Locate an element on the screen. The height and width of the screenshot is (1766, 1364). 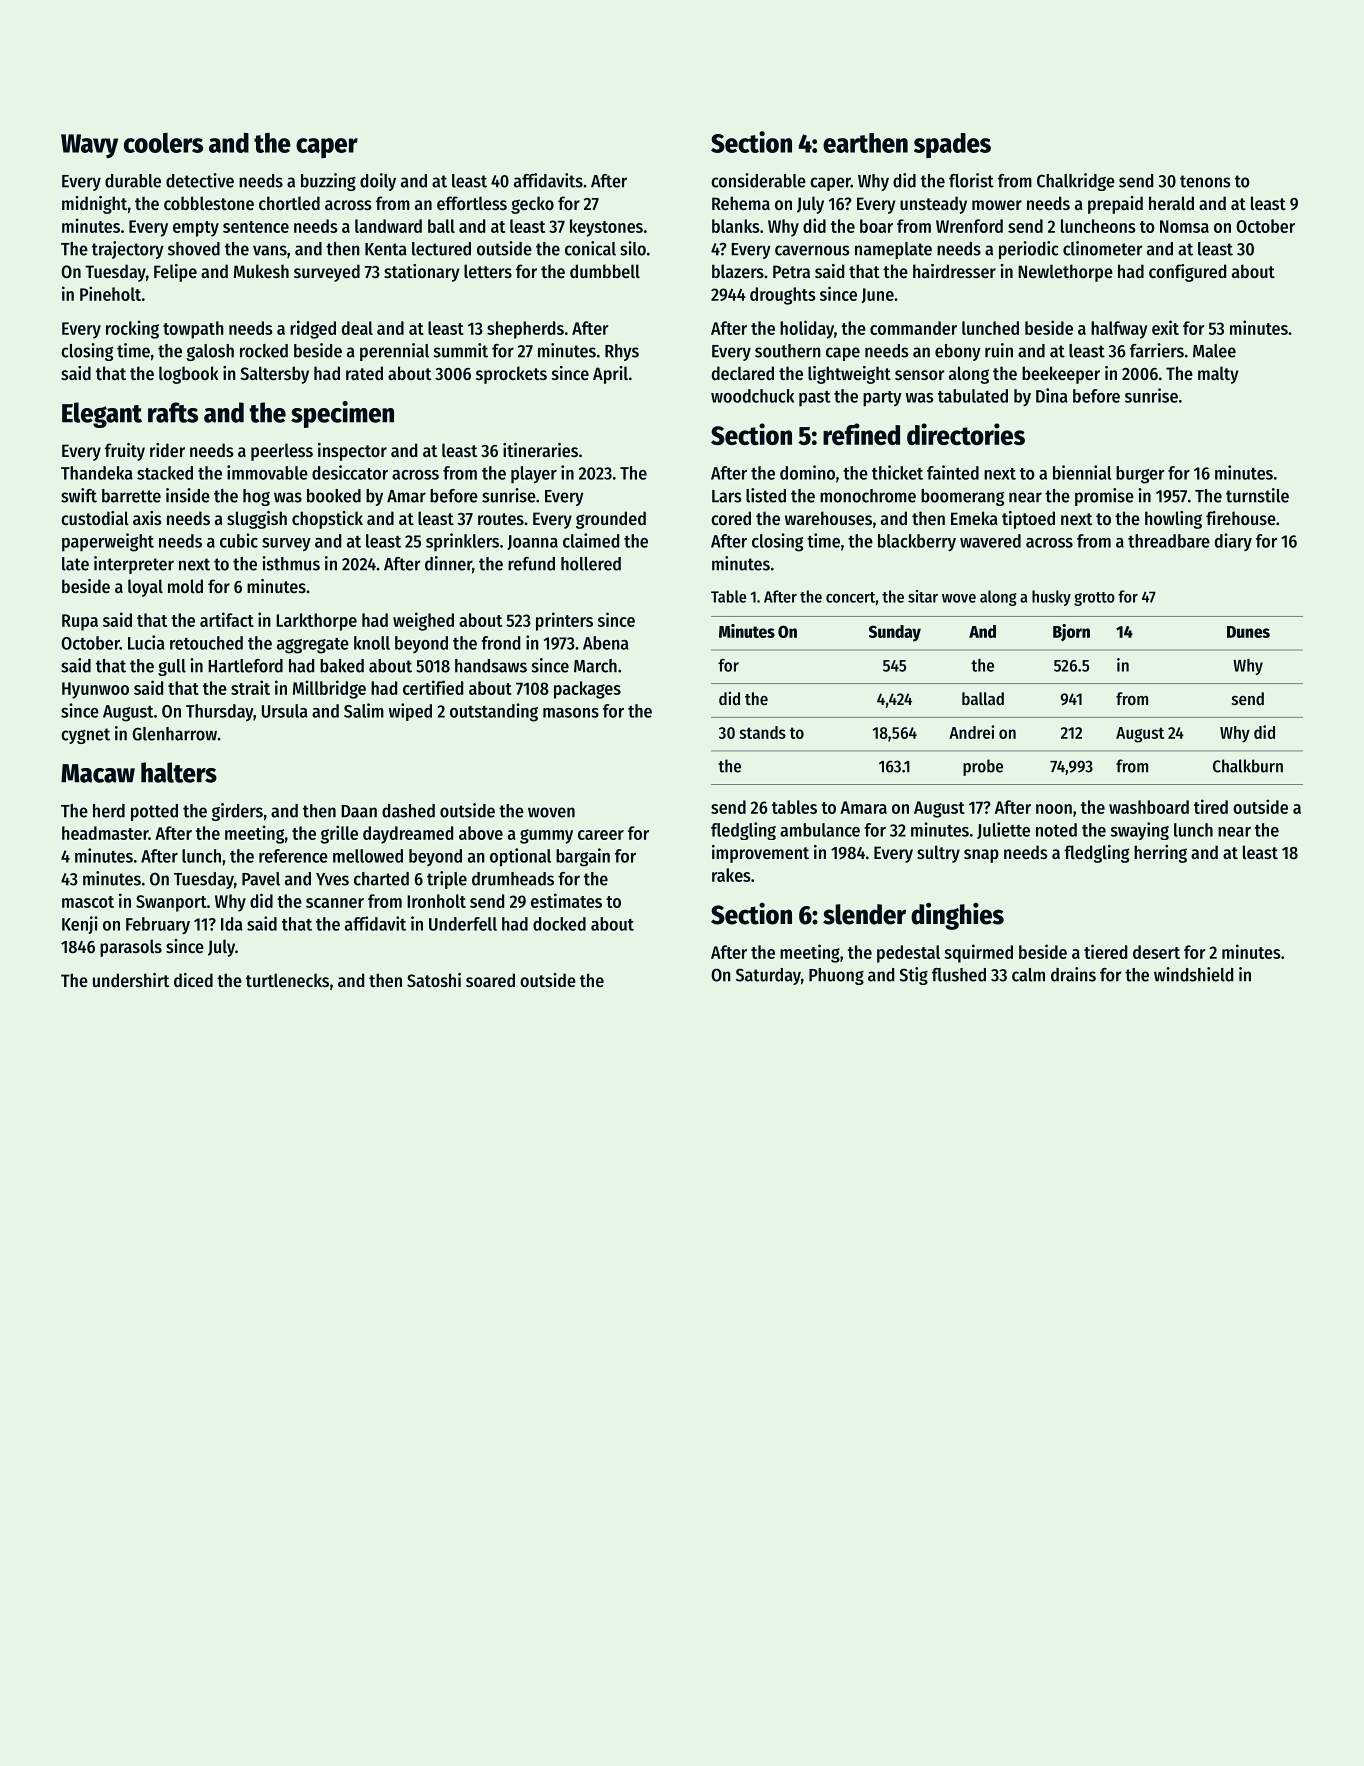
headmaster is located at coordinates (105, 833).
